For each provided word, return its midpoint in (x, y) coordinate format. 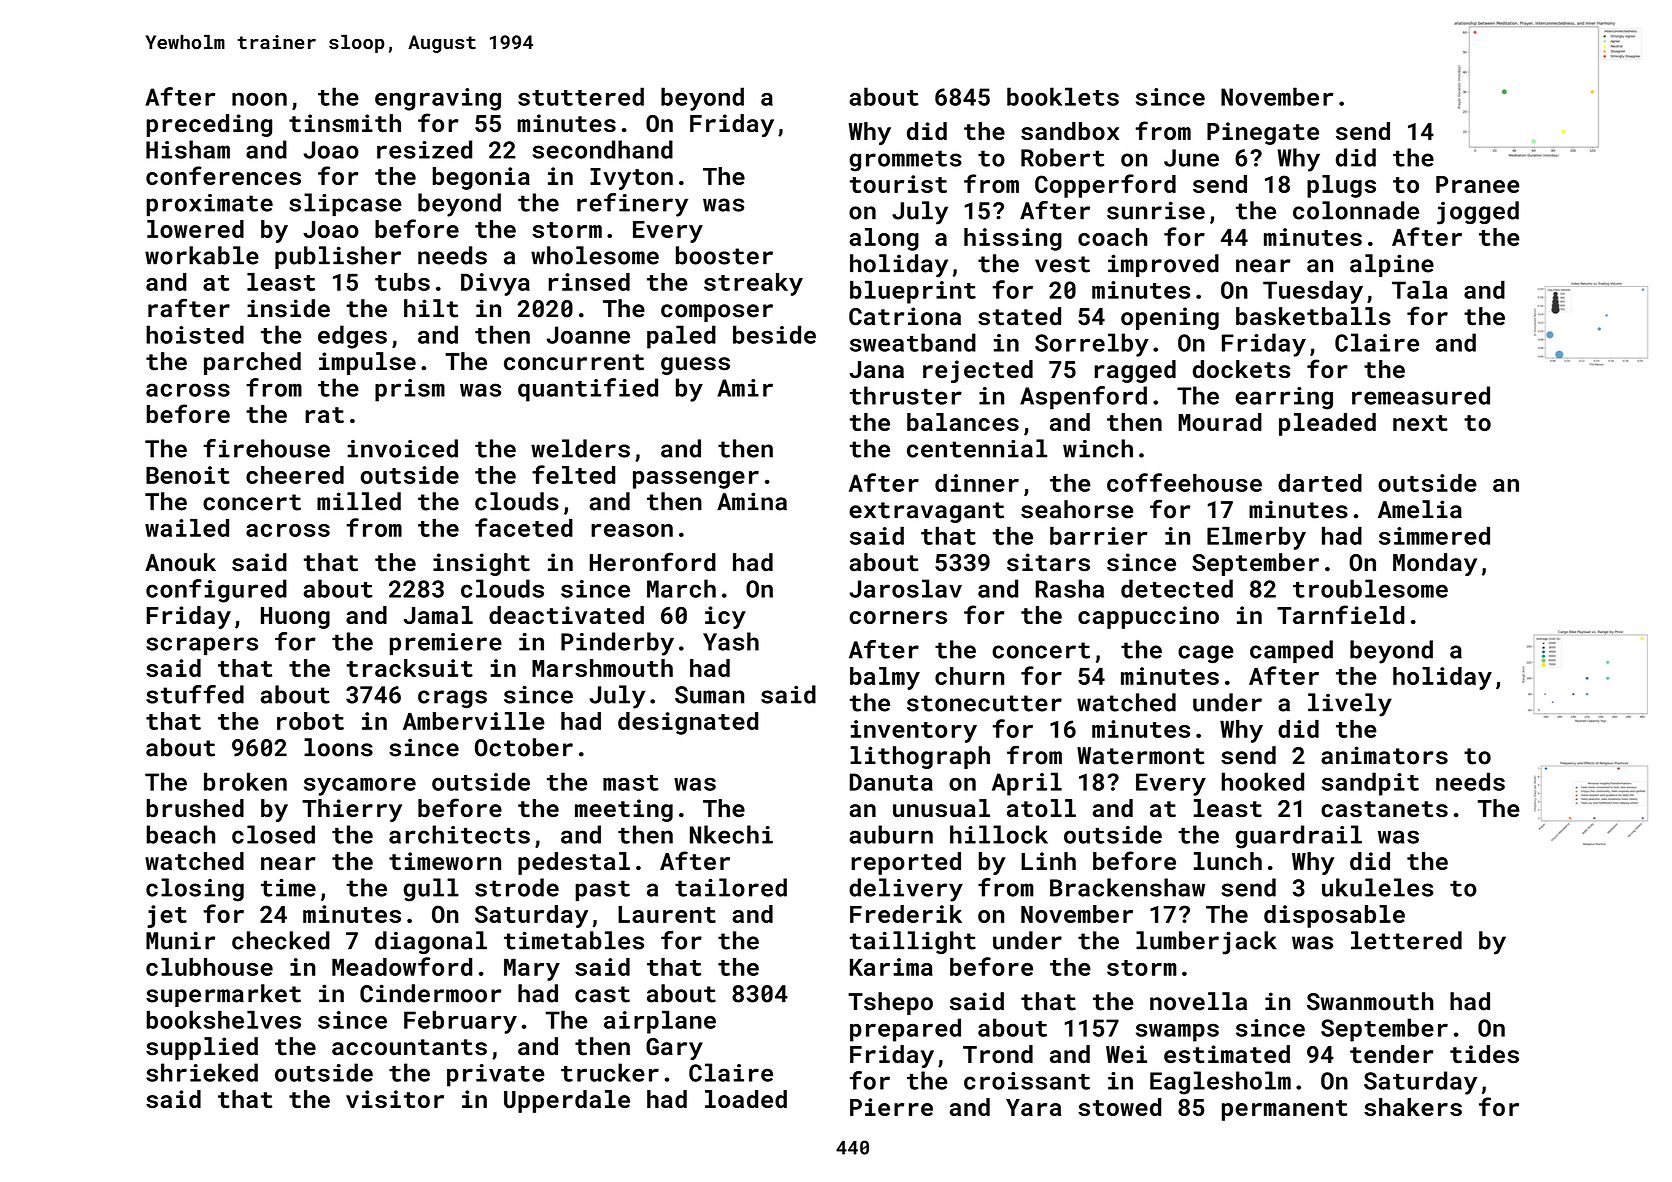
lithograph (920, 757)
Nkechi (731, 834)
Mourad (1220, 422)
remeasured (1421, 395)
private (496, 1075)
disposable (1334, 916)
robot (310, 721)
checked (281, 940)
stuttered (581, 96)
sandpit (1370, 784)
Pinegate (1263, 133)
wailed (187, 528)
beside (774, 334)
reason (632, 530)
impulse (367, 363)
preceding (209, 125)
